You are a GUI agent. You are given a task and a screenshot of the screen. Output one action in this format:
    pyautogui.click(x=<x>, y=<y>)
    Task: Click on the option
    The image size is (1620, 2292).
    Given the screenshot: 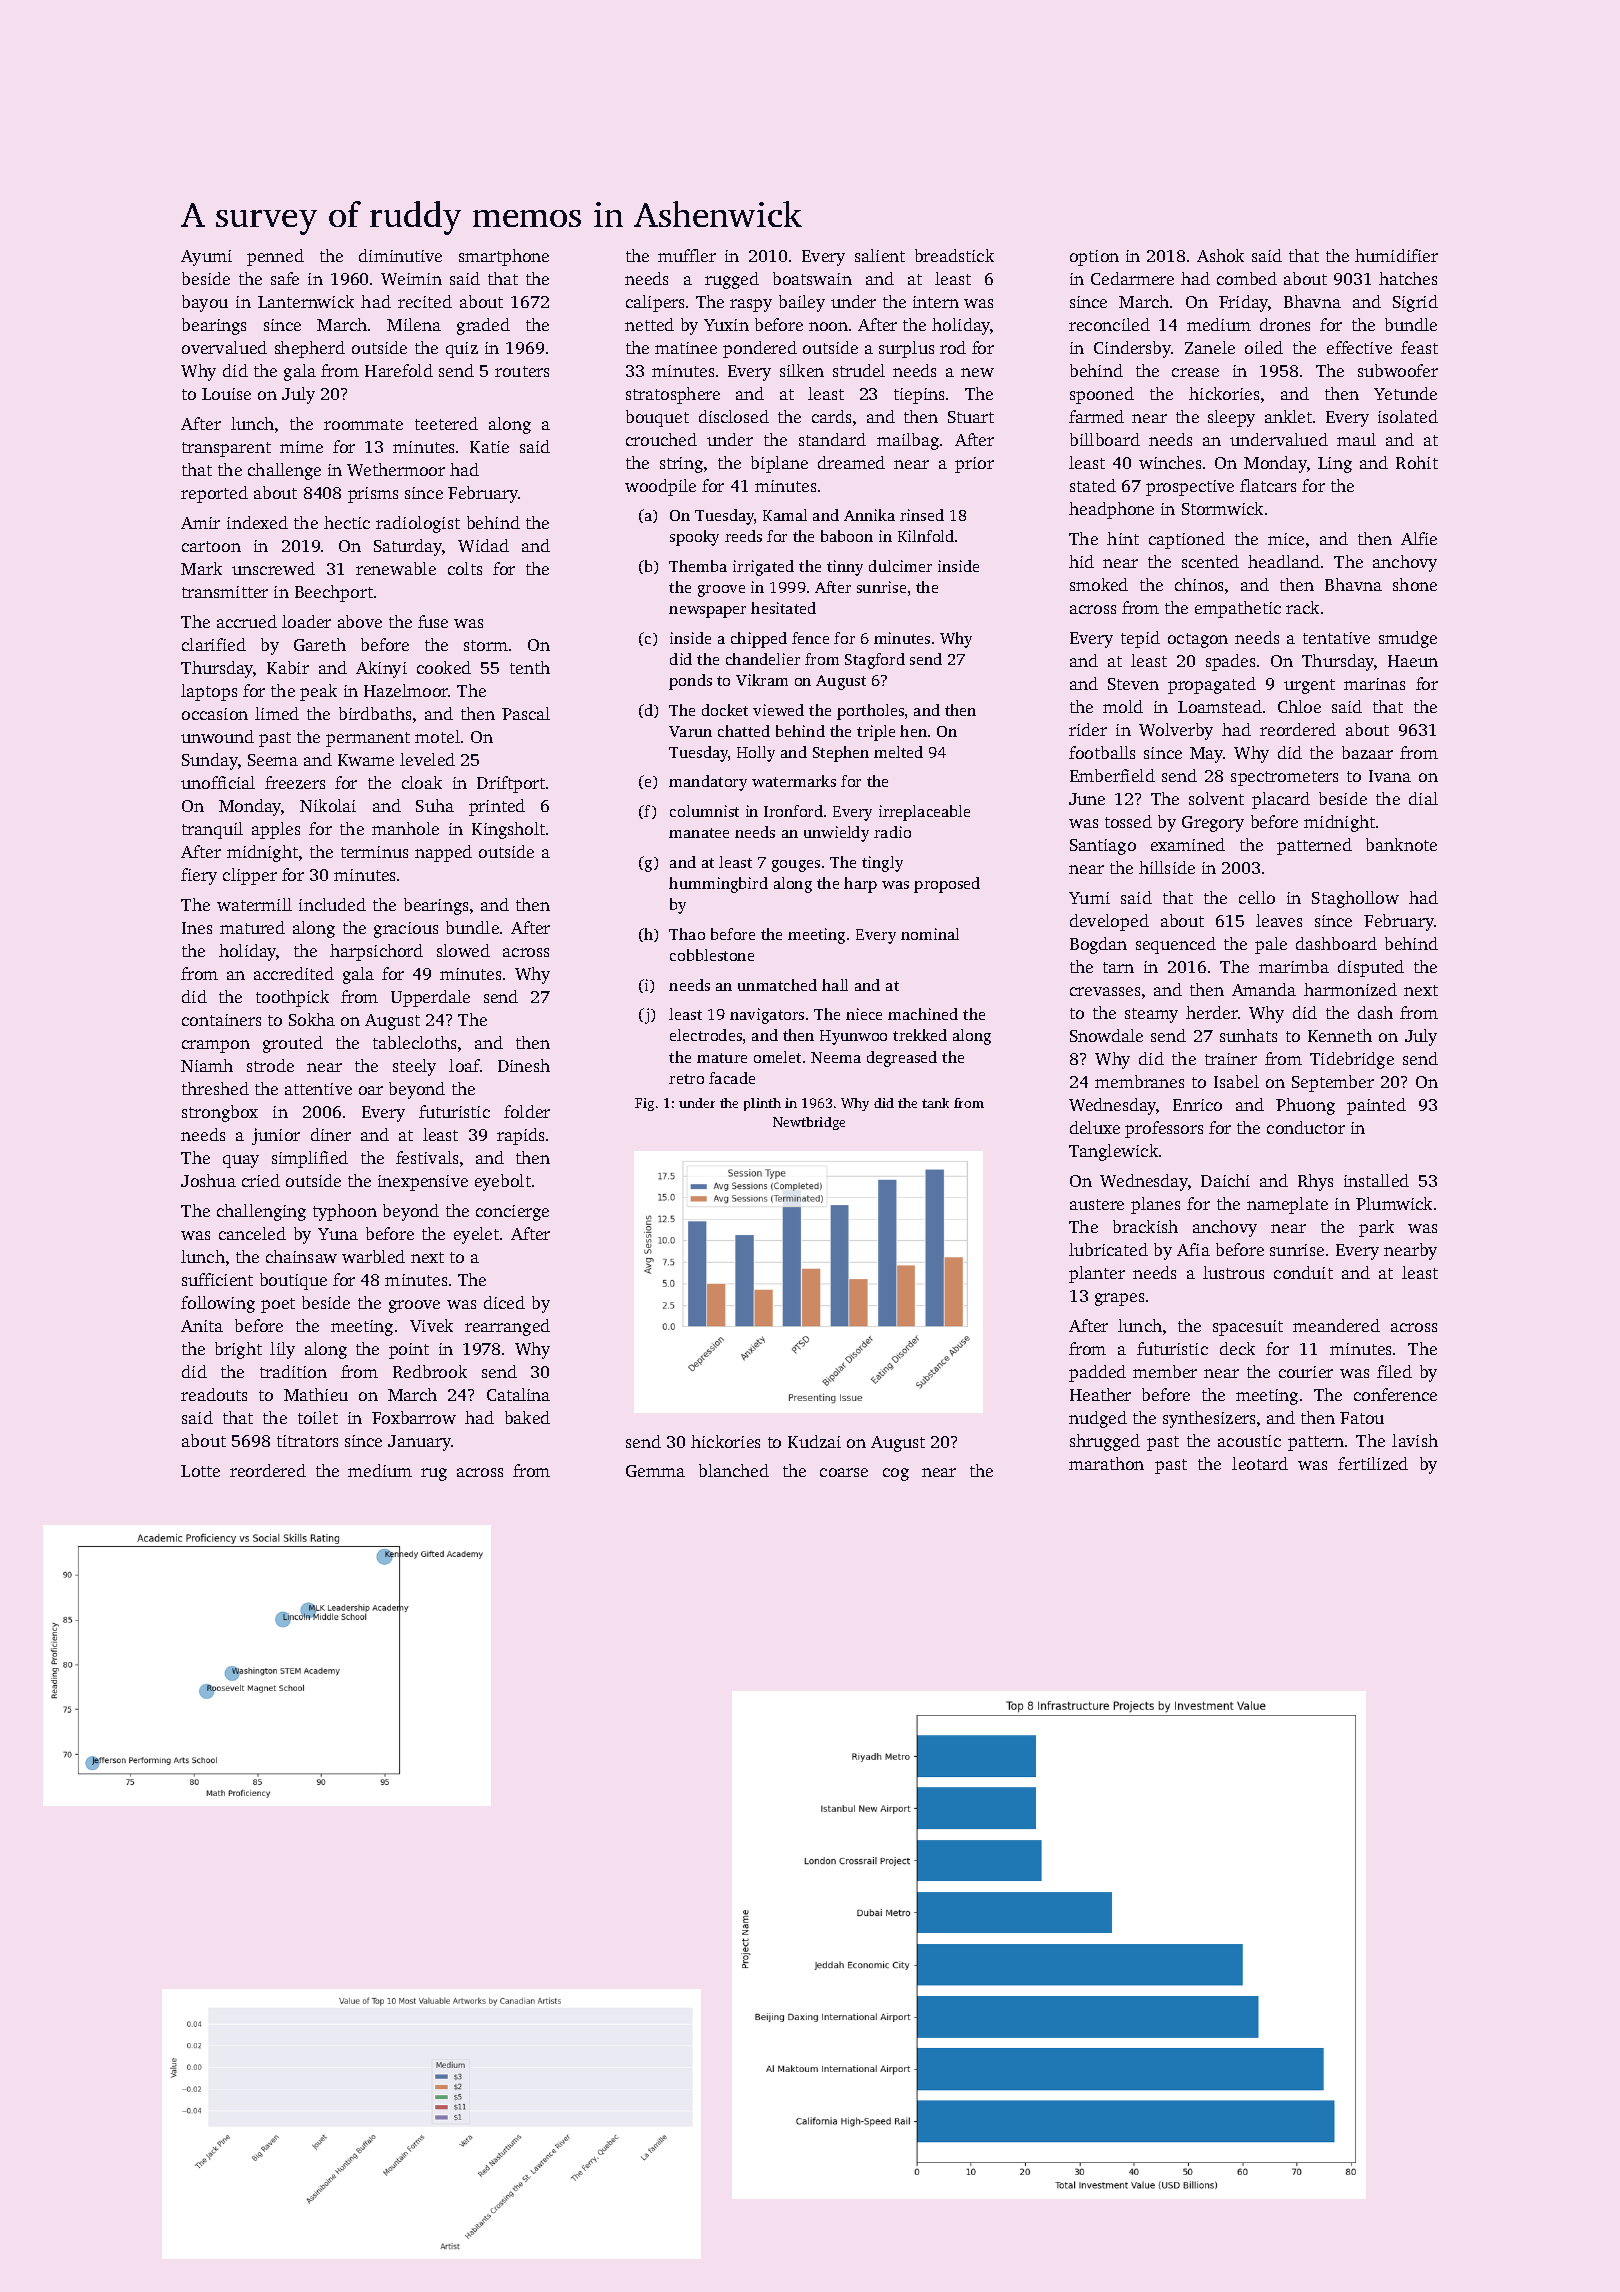 What is the action you would take?
    pyautogui.click(x=1094, y=258)
